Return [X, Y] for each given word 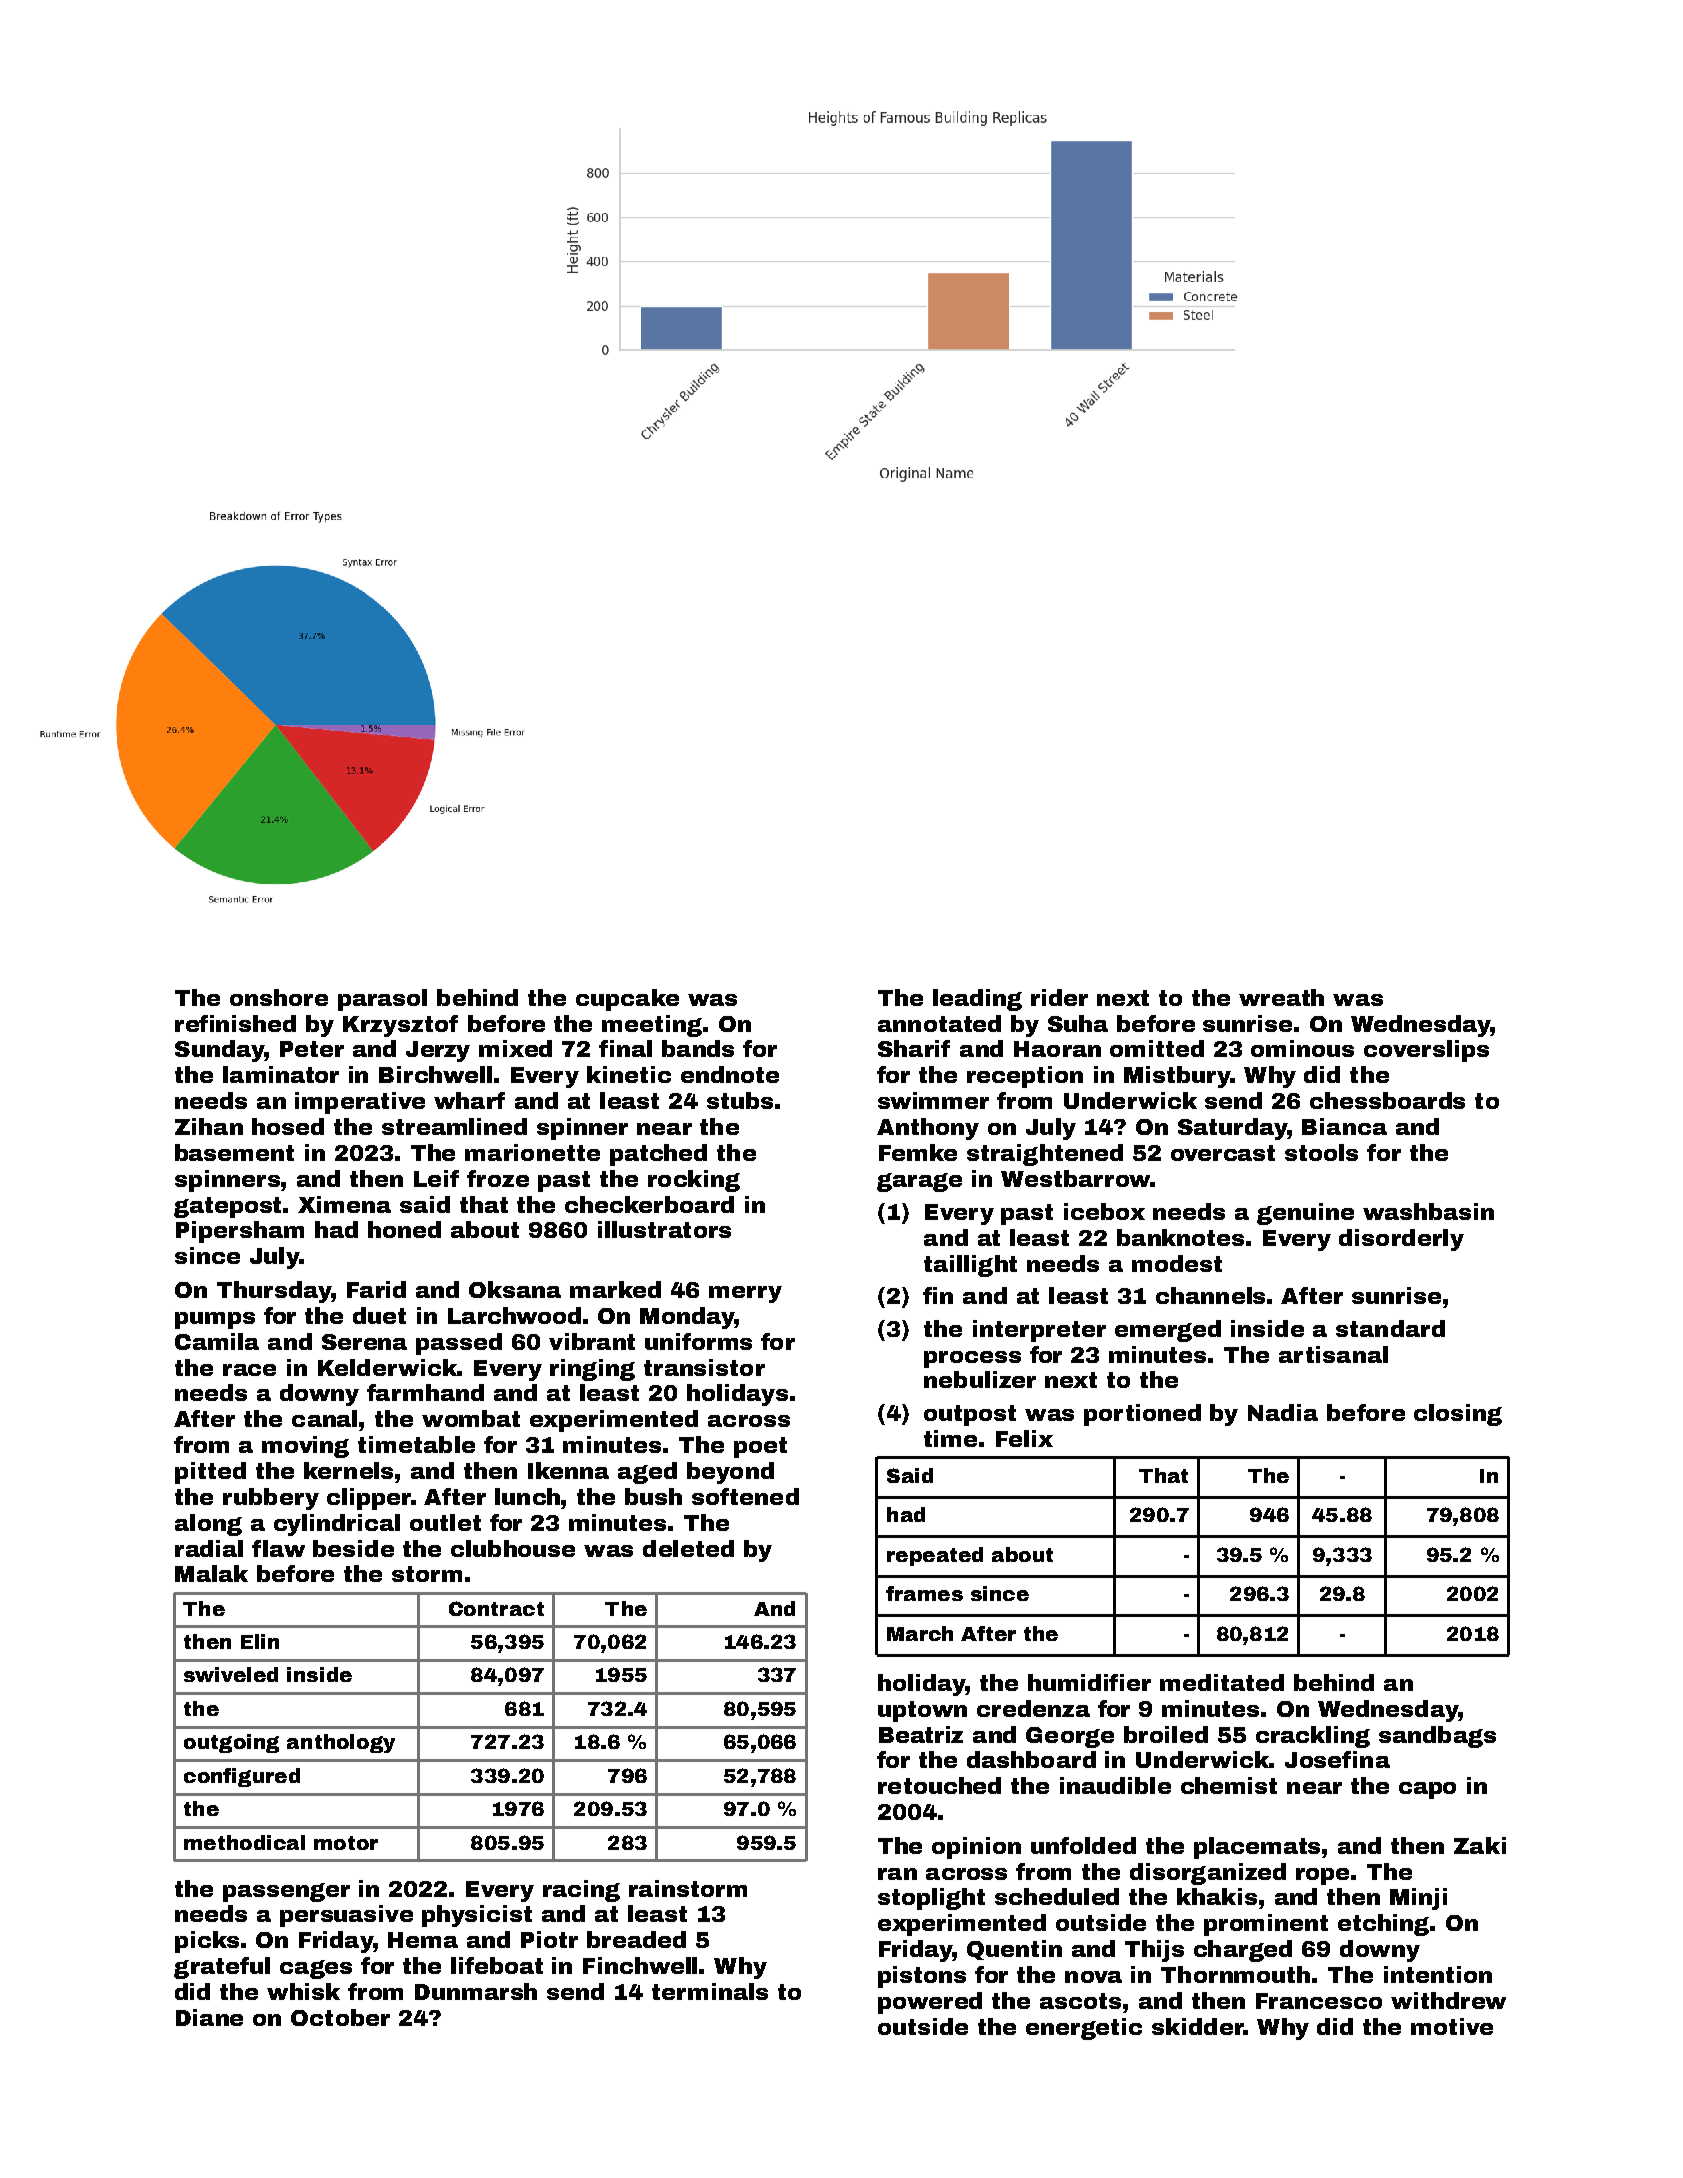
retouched [939, 1785]
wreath [1281, 997]
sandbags [1437, 1737]
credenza [1033, 1708]
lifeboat [497, 1965]
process [972, 1359]
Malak [211, 1573]
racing [581, 1891]
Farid [376, 1289]
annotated [939, 1023]
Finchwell [640, 1965]
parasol [382, 1000]
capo [1427, 1790]
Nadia [1283, 1412]
